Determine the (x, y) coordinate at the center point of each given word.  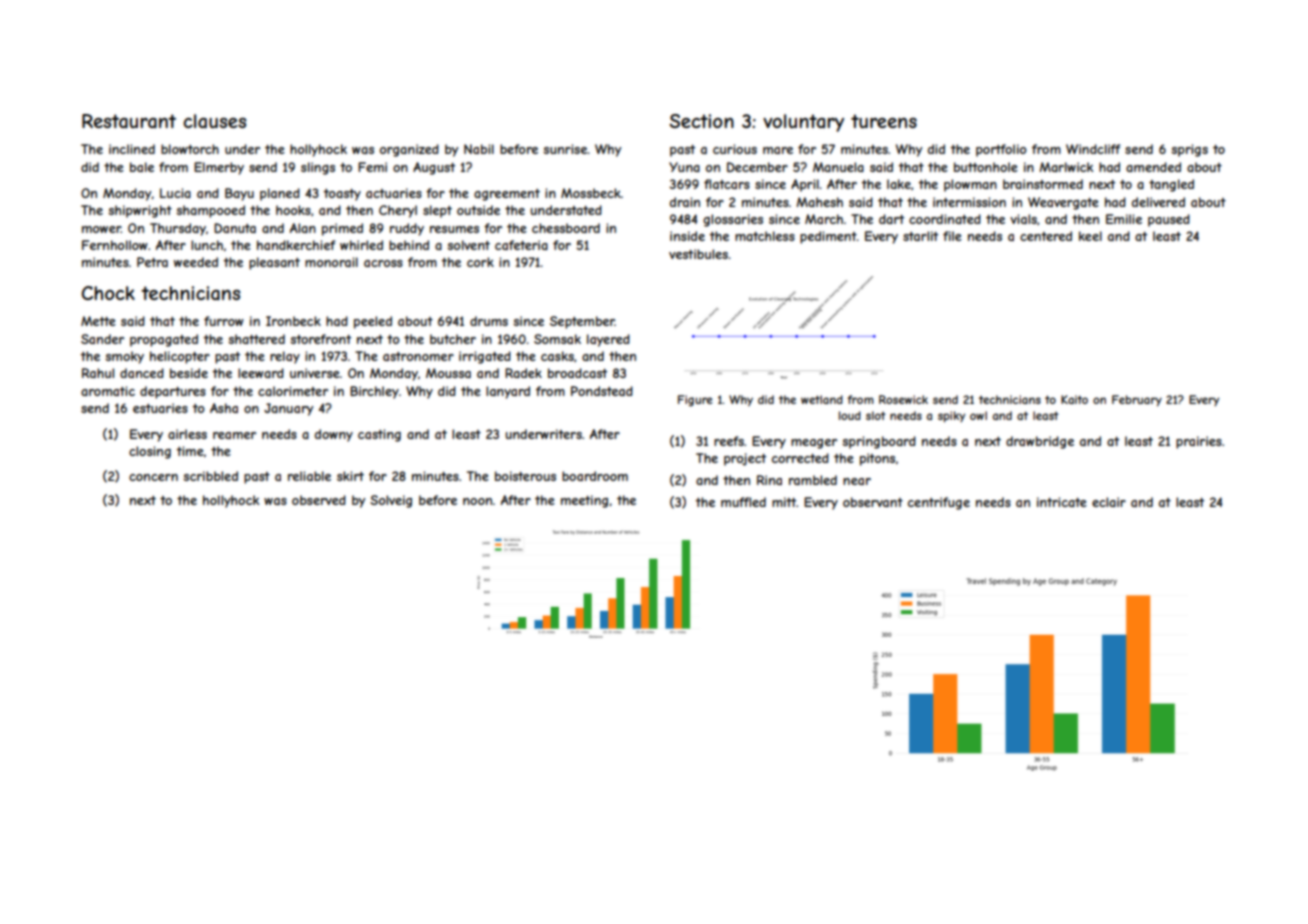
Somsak (557, 339)
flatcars (727, 184)
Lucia (175, 193)
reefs (729, 441)
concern (153, 477)
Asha (224, 408)
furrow (224, 321)
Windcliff (1093, 149)
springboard (879, 442)
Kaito (1074, 399)
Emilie (1124, 219)
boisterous (525, 476)
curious (735, 149)
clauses (214, 121)
